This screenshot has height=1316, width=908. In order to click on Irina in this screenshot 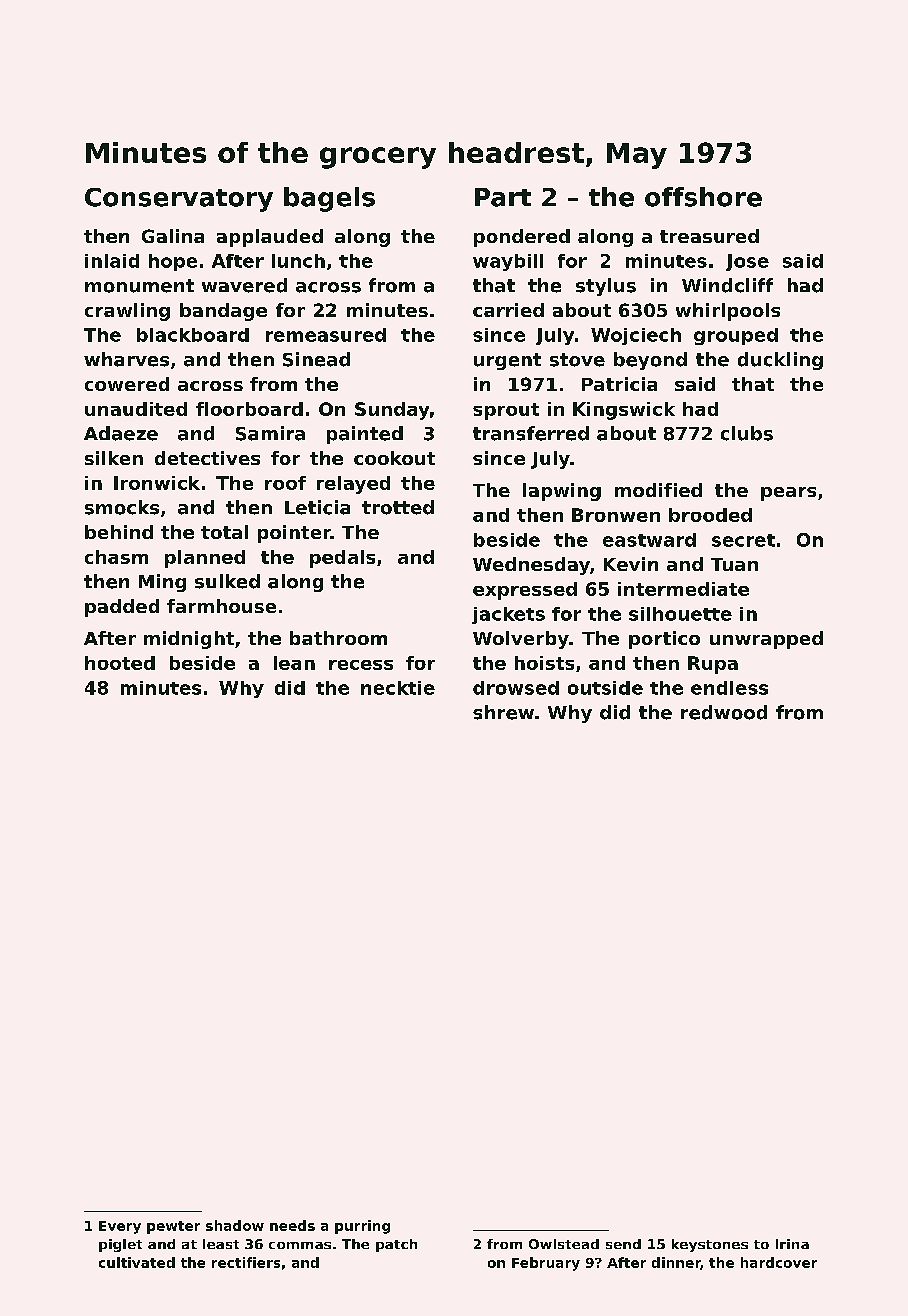, I will do `click(792, 1244)`.
